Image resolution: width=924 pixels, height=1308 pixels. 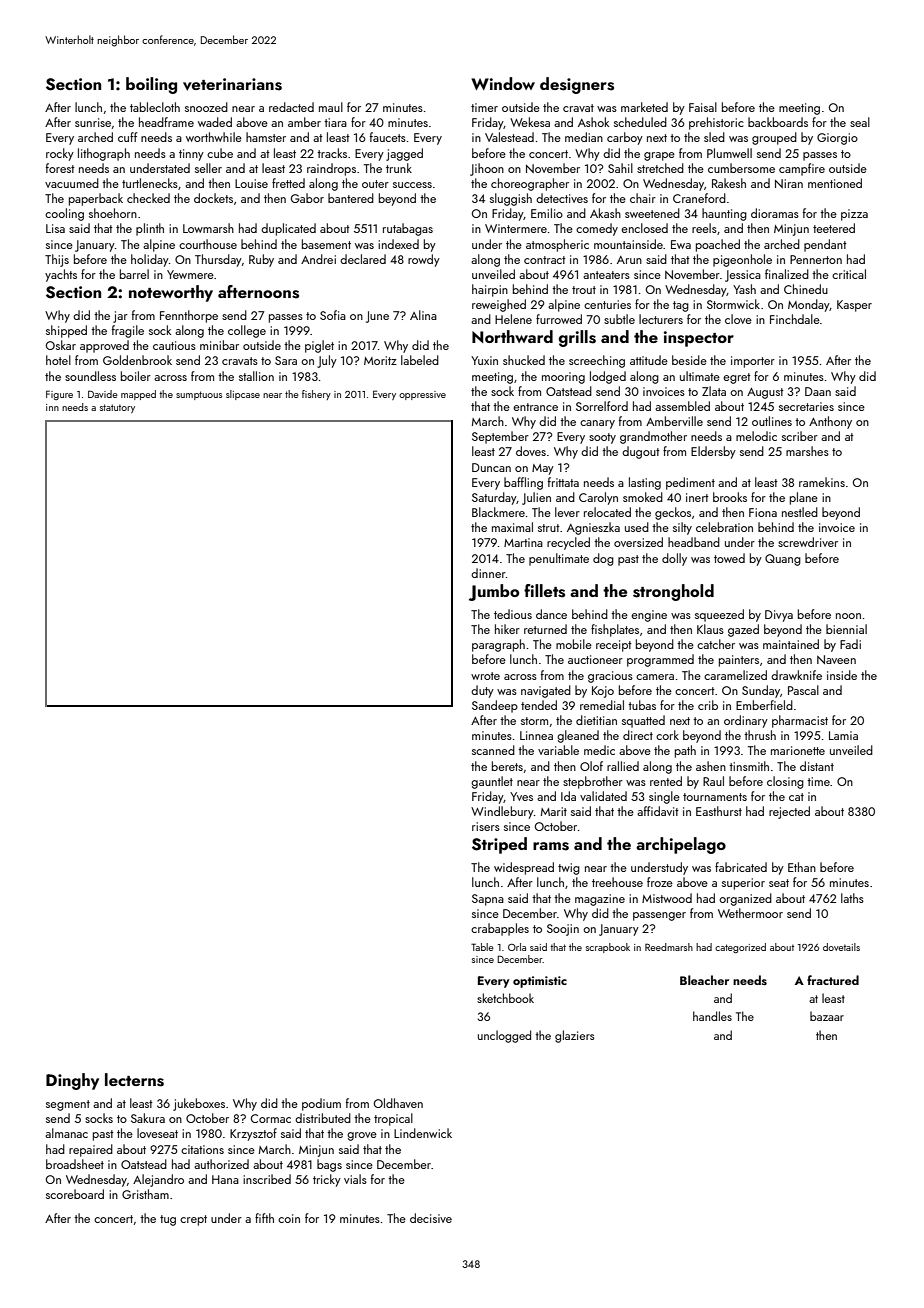 What do you see at coordinates (778, 122) in the image?
I see `backboards` at bounding box center [778, 122].
